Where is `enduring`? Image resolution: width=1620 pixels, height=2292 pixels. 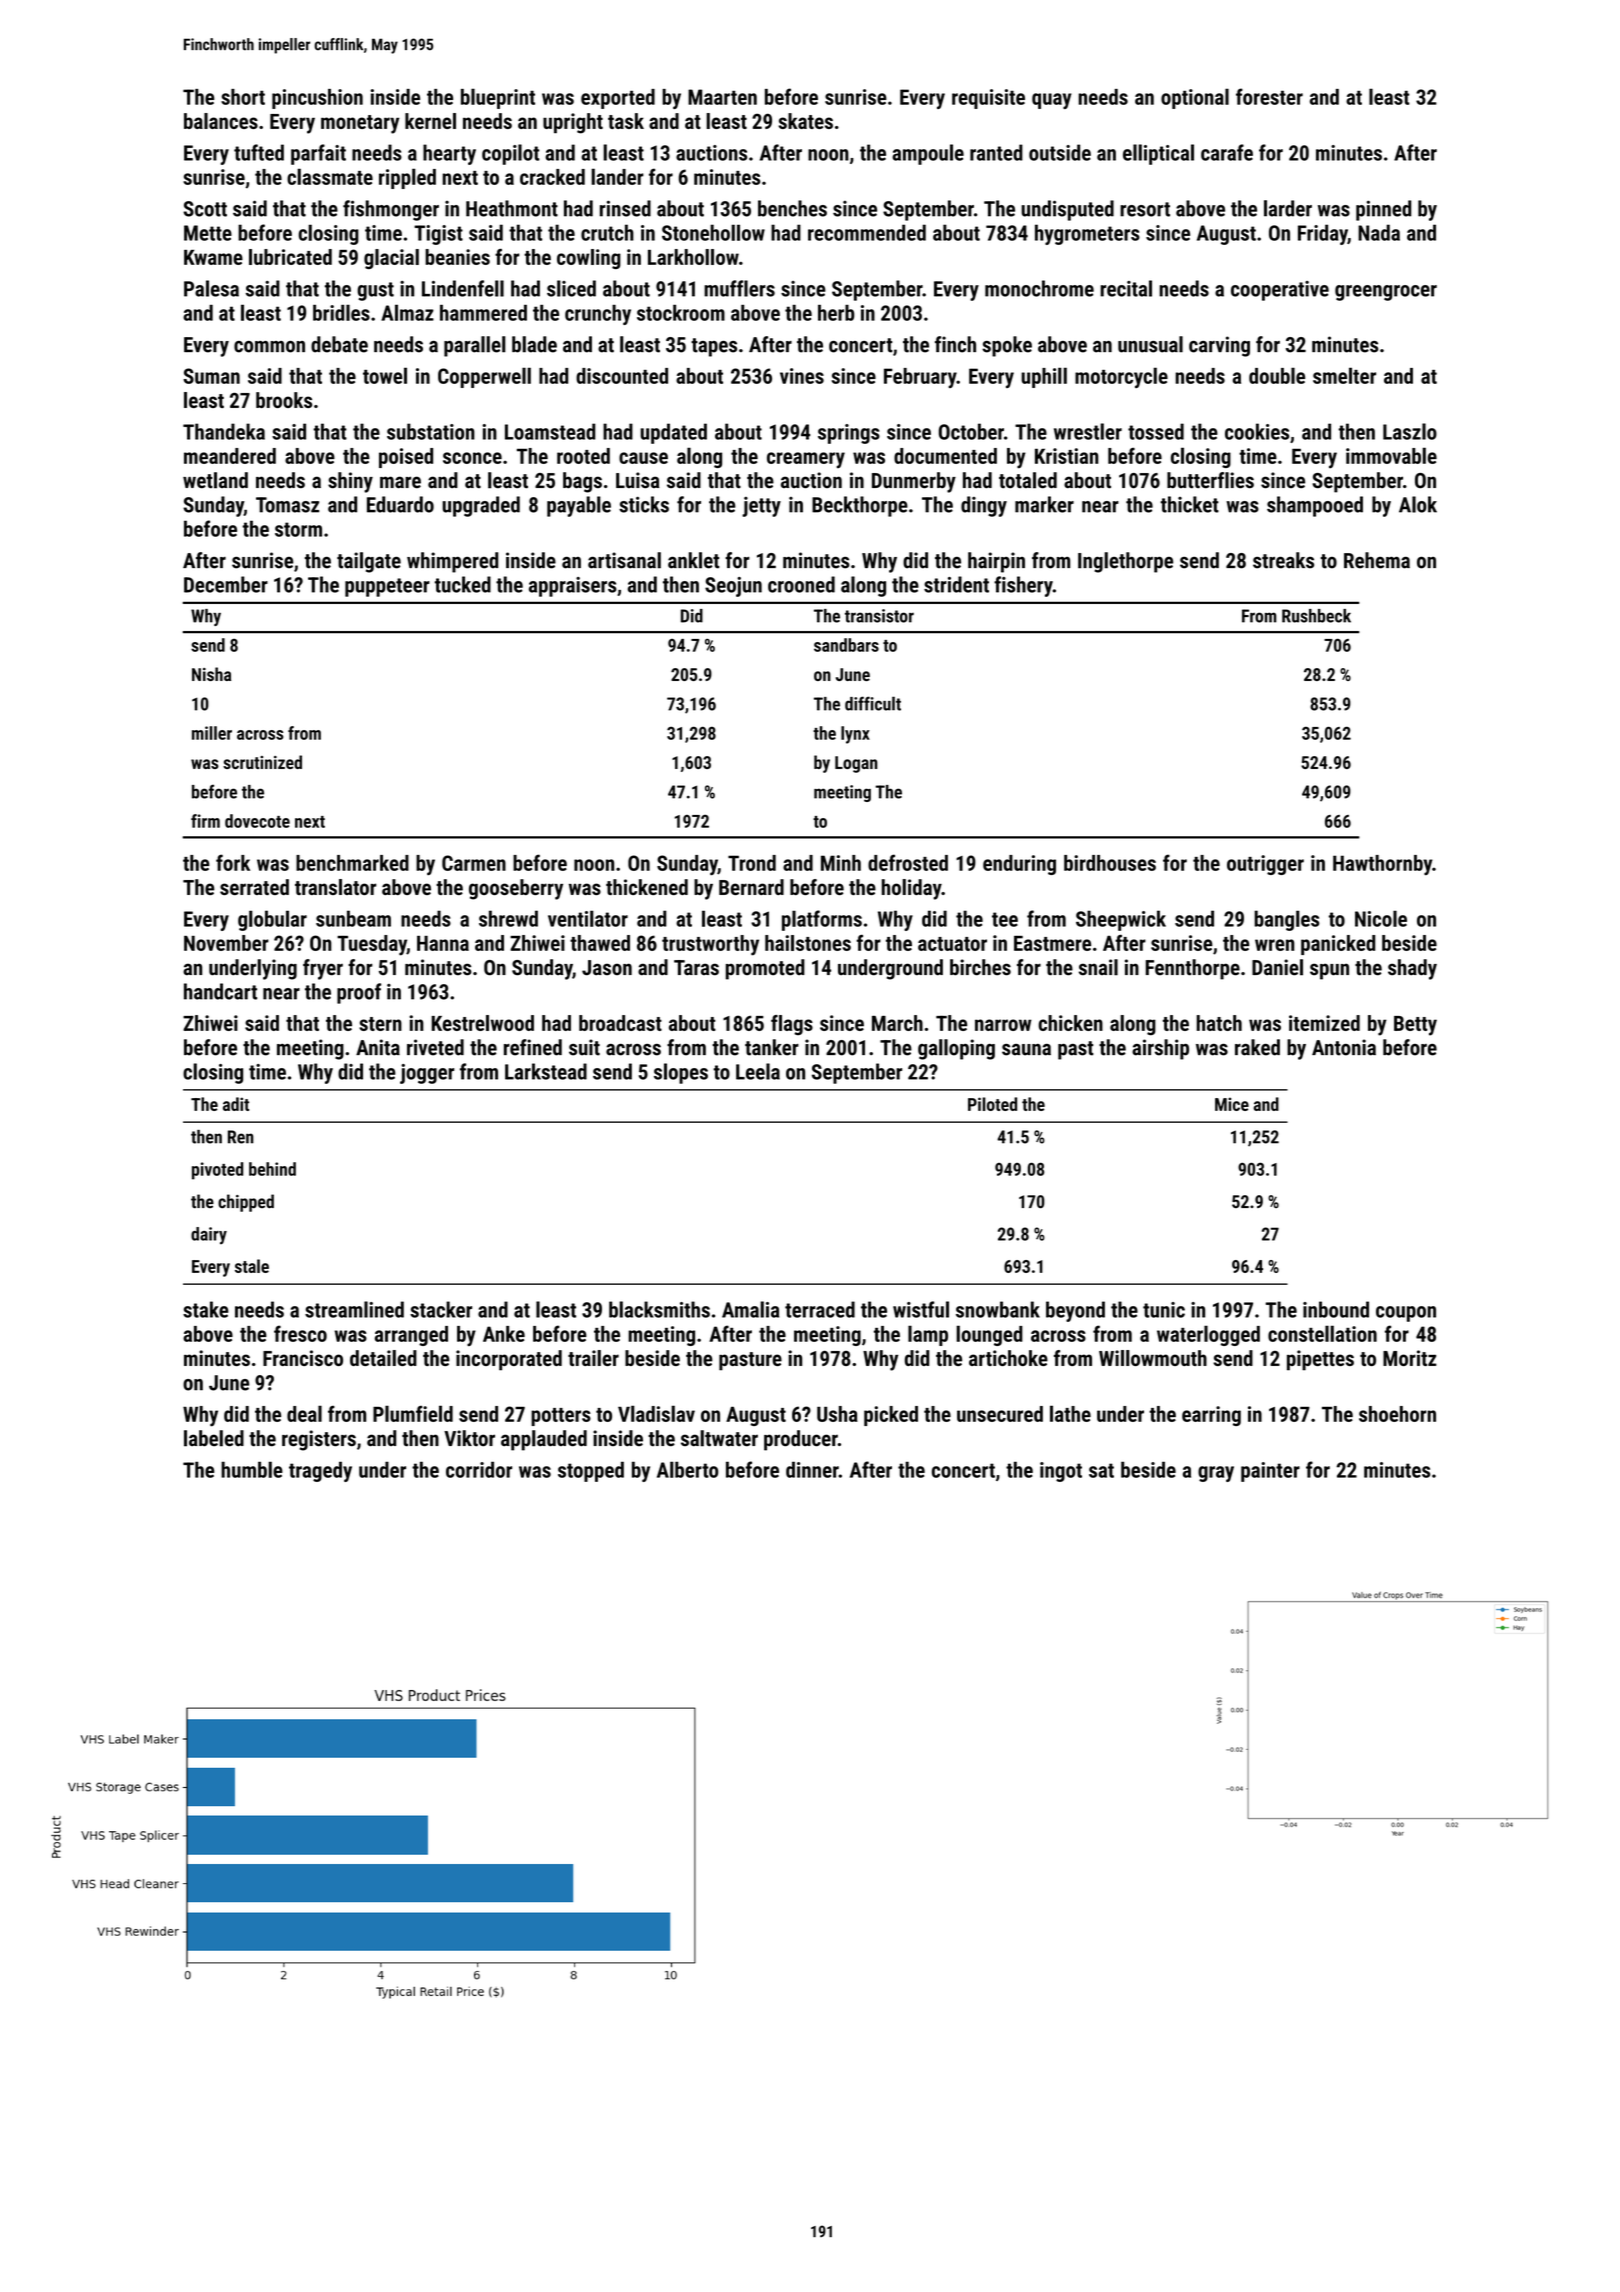
enduring is located at coordinates (1019, 865).
